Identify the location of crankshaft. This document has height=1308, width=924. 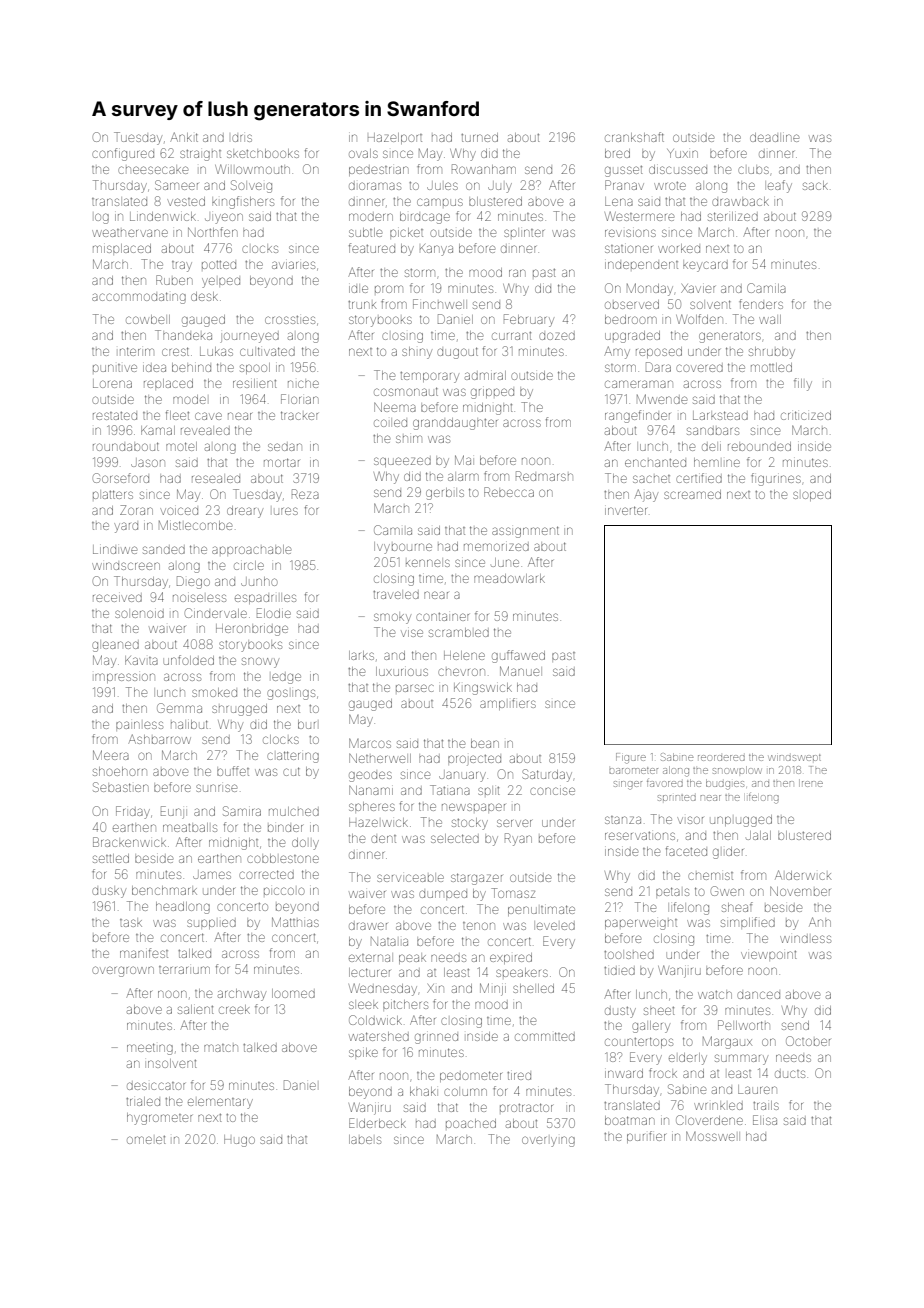
(634, 137).
